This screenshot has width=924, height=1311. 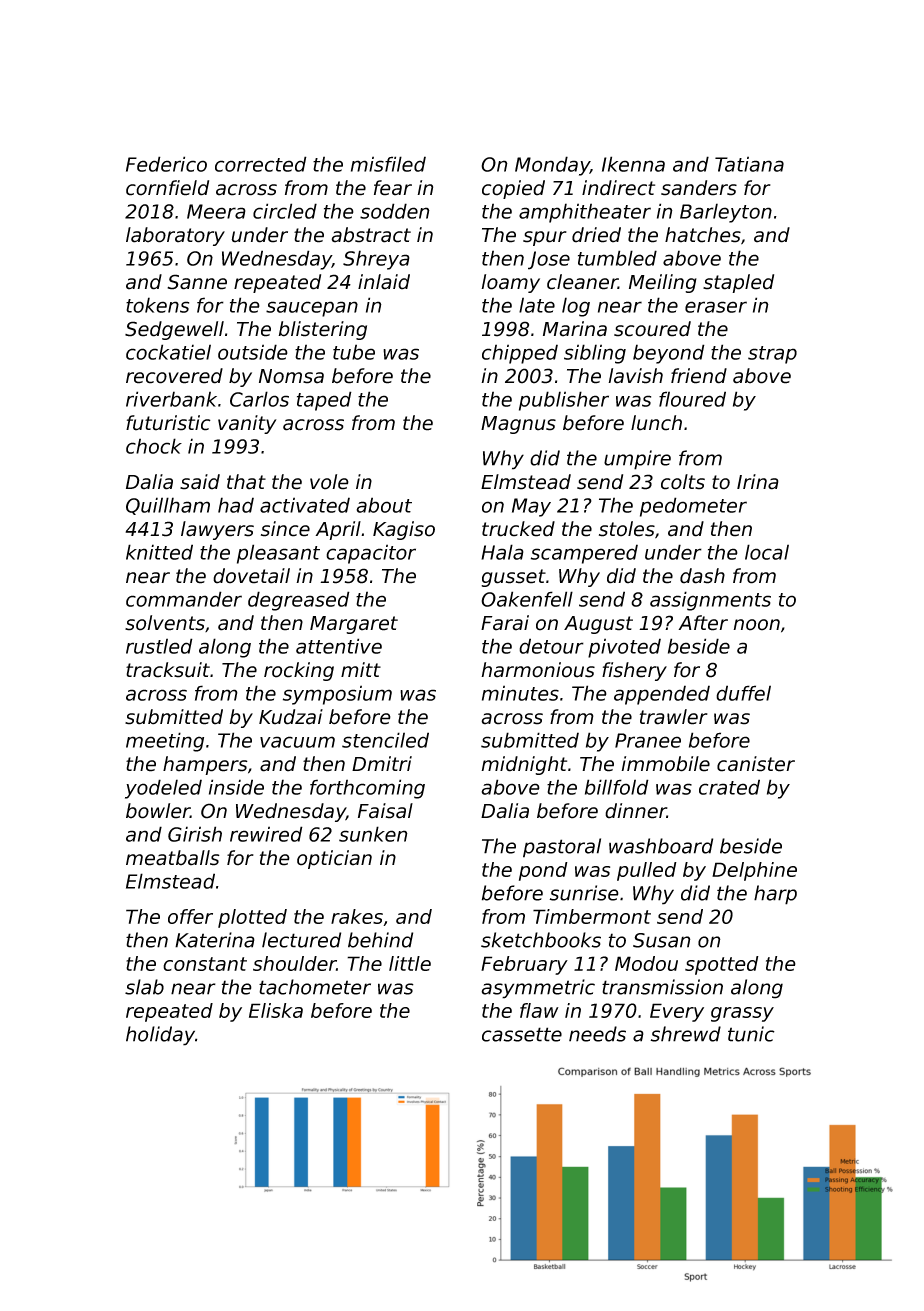 What do you see at coordinates (312, 309) in the screenshot?
I see `saucepan` at bounding box center [312, 309].
